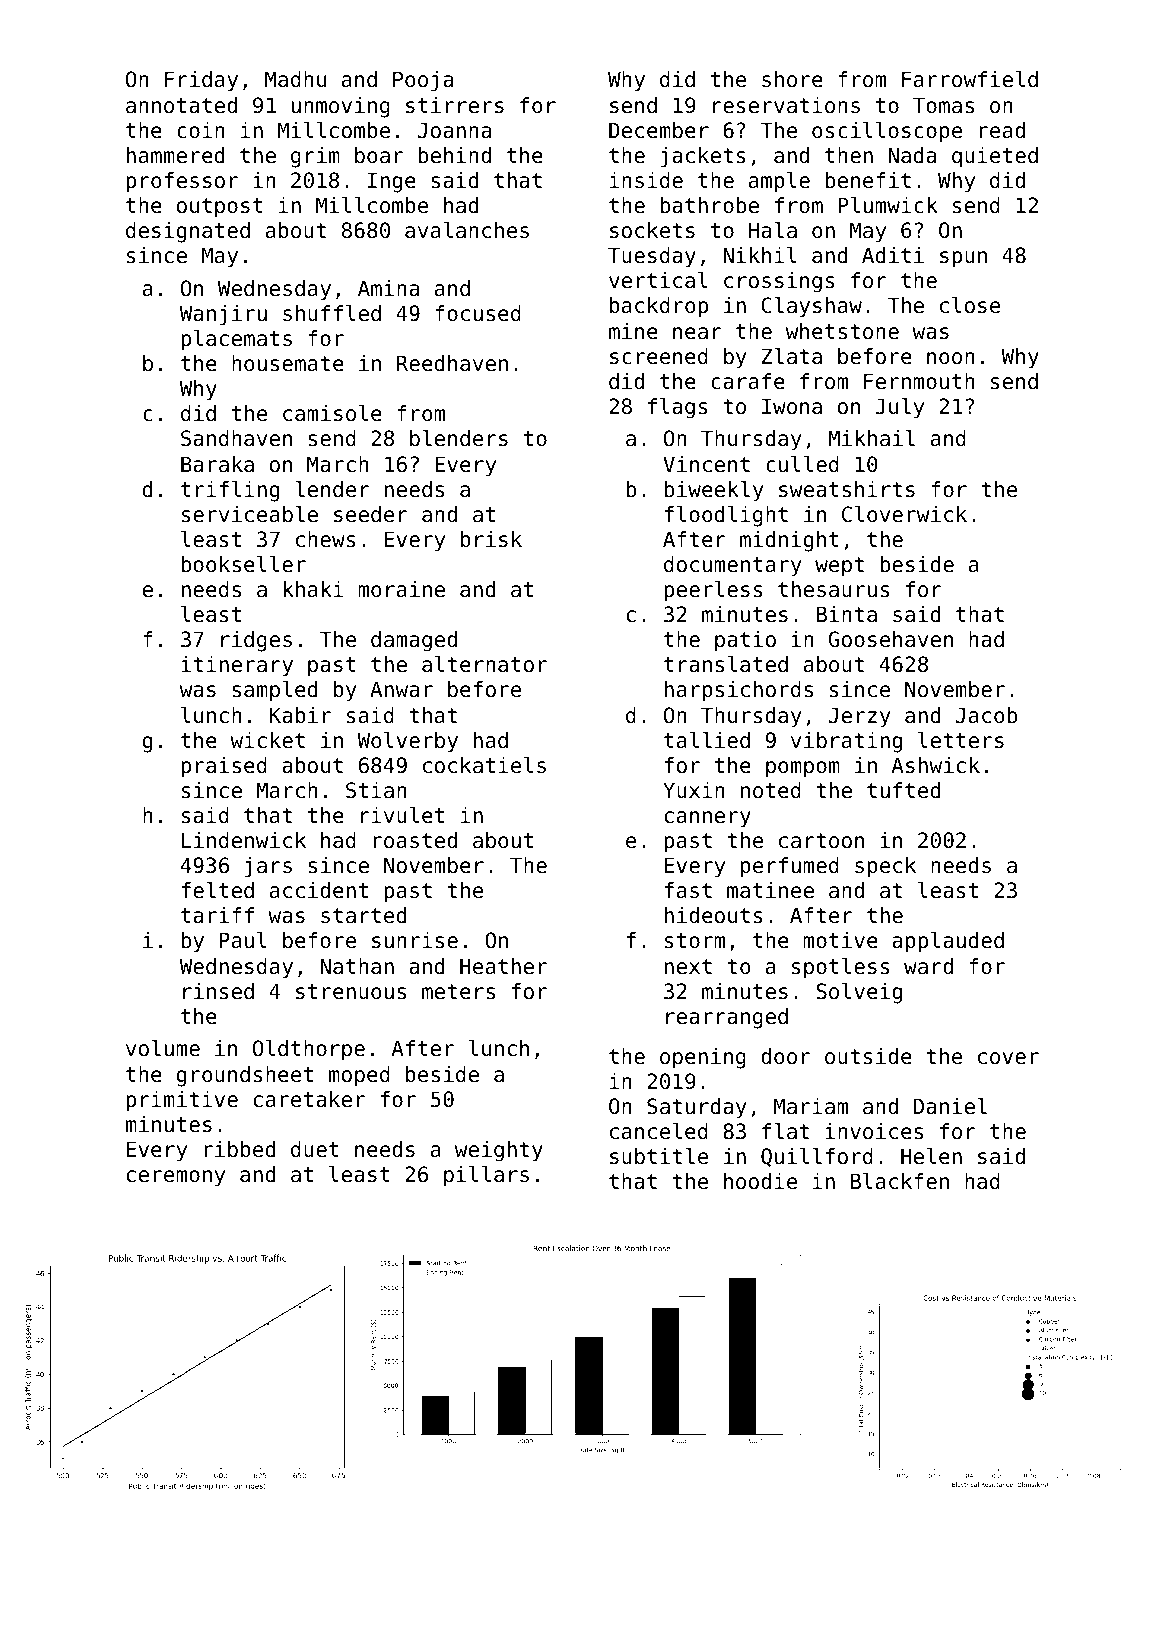 Image resolution: width=1168 pixels, height=1652 pixels. I want to click on Farrowfield, so click(970, 79).
